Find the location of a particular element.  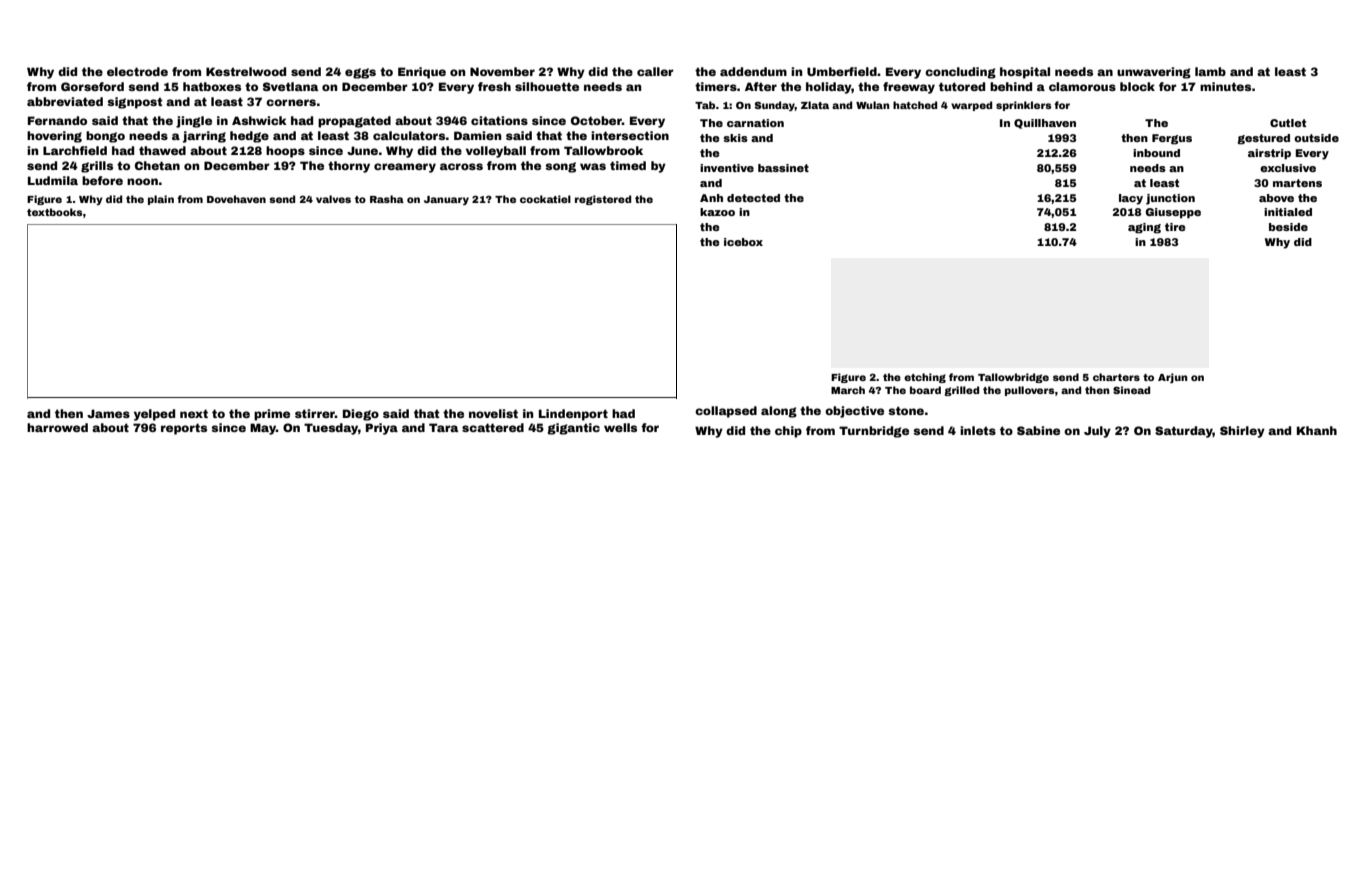

beside is located at coordinates (1288, 227).
